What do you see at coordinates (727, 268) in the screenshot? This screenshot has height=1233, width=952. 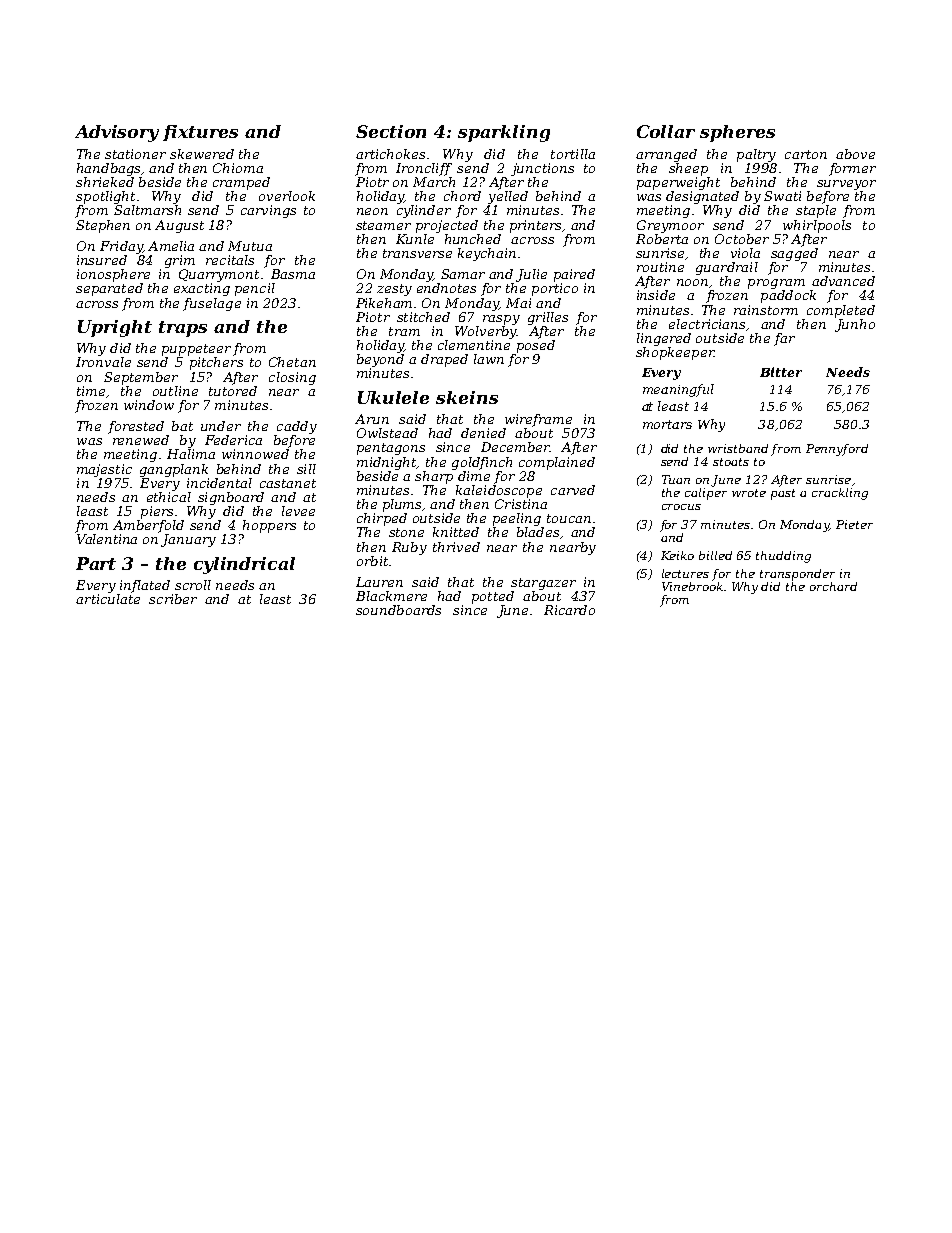 I see `guardrail` at bounding box center [727, 268].
